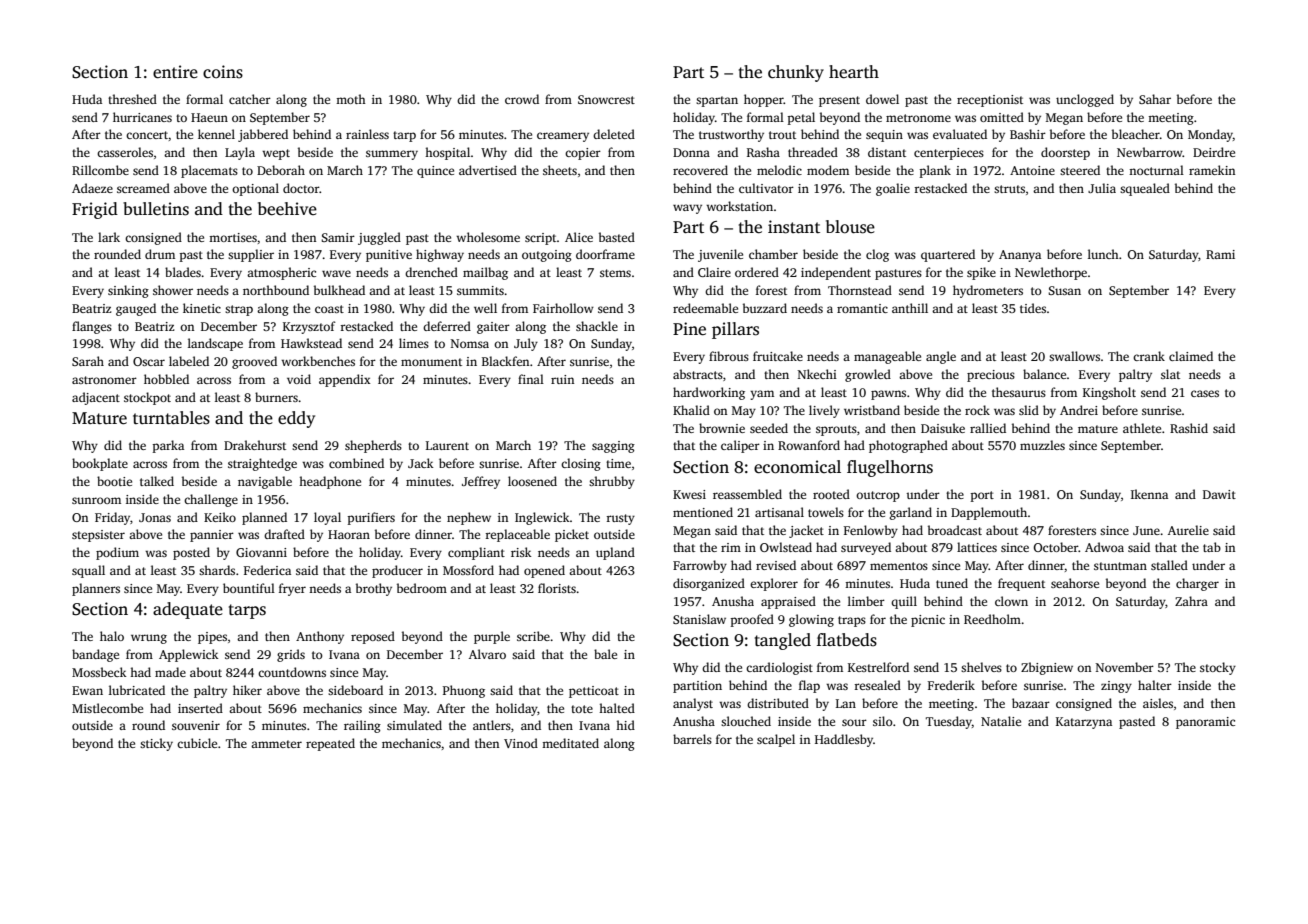 This document has height=924, width=1308. Describe the element at coordinates (990, 101) in the document. I see `receptionist` at that location.
